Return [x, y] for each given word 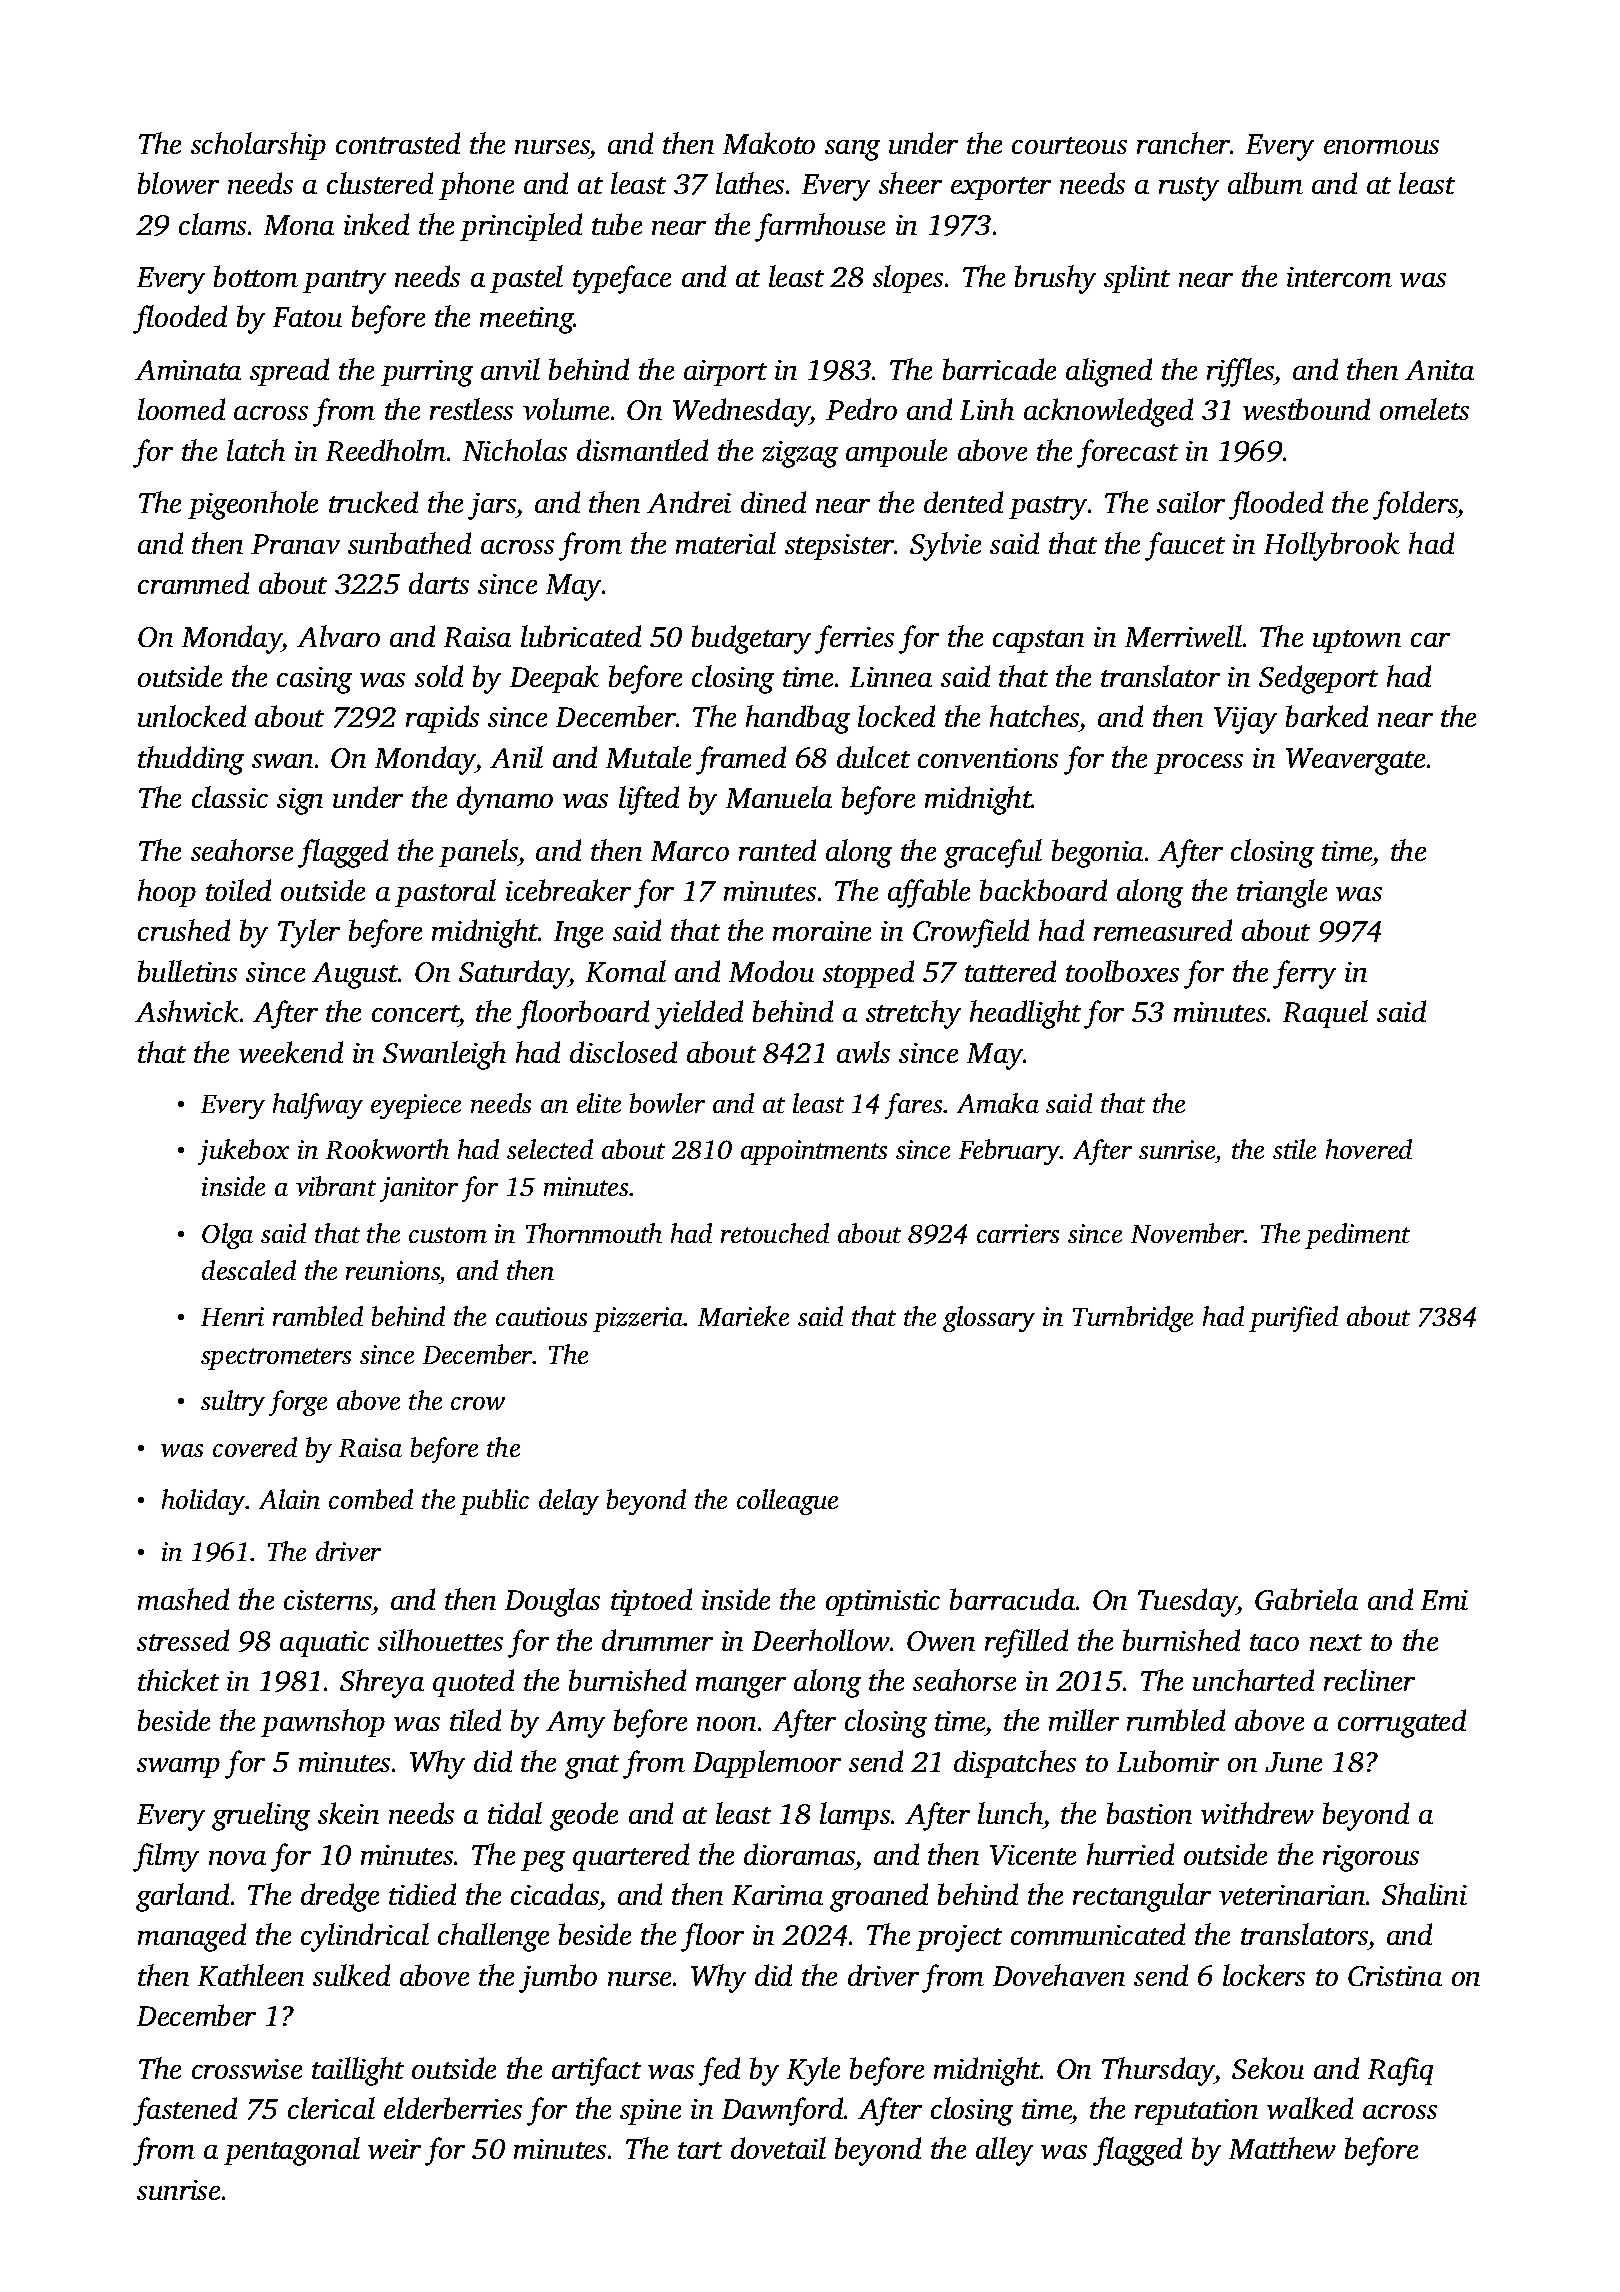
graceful [993, 853]
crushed [184, 930]
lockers [1264, 1975]
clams [212, 224]
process [1198, 764]
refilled [1026, 1643]
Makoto [769, 143]
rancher [1184, 143]
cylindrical [365, 1937]
